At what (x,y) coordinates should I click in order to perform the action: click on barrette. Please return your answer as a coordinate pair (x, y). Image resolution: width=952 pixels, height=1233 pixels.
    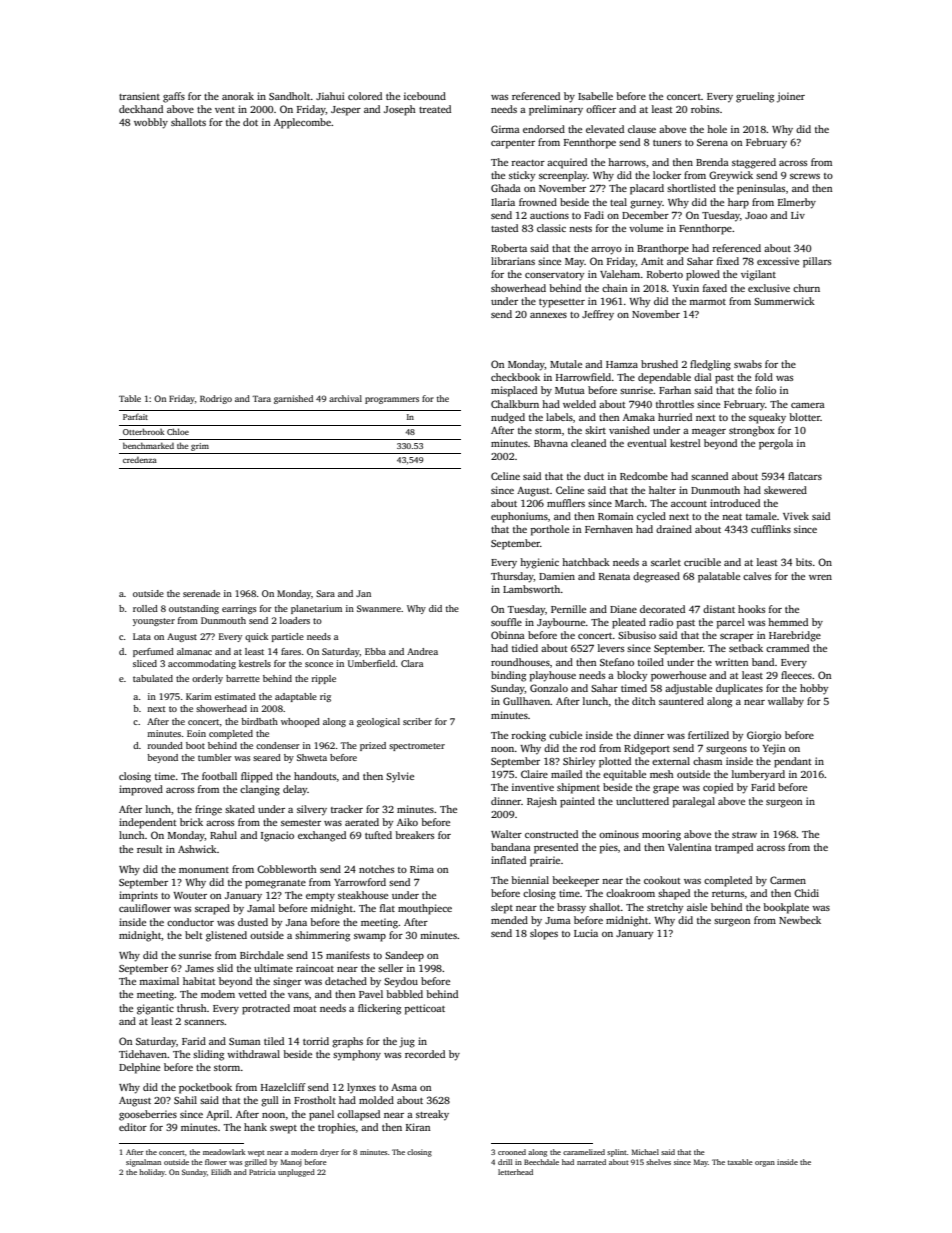
    Looking at the image, I should click on (243, 678).
